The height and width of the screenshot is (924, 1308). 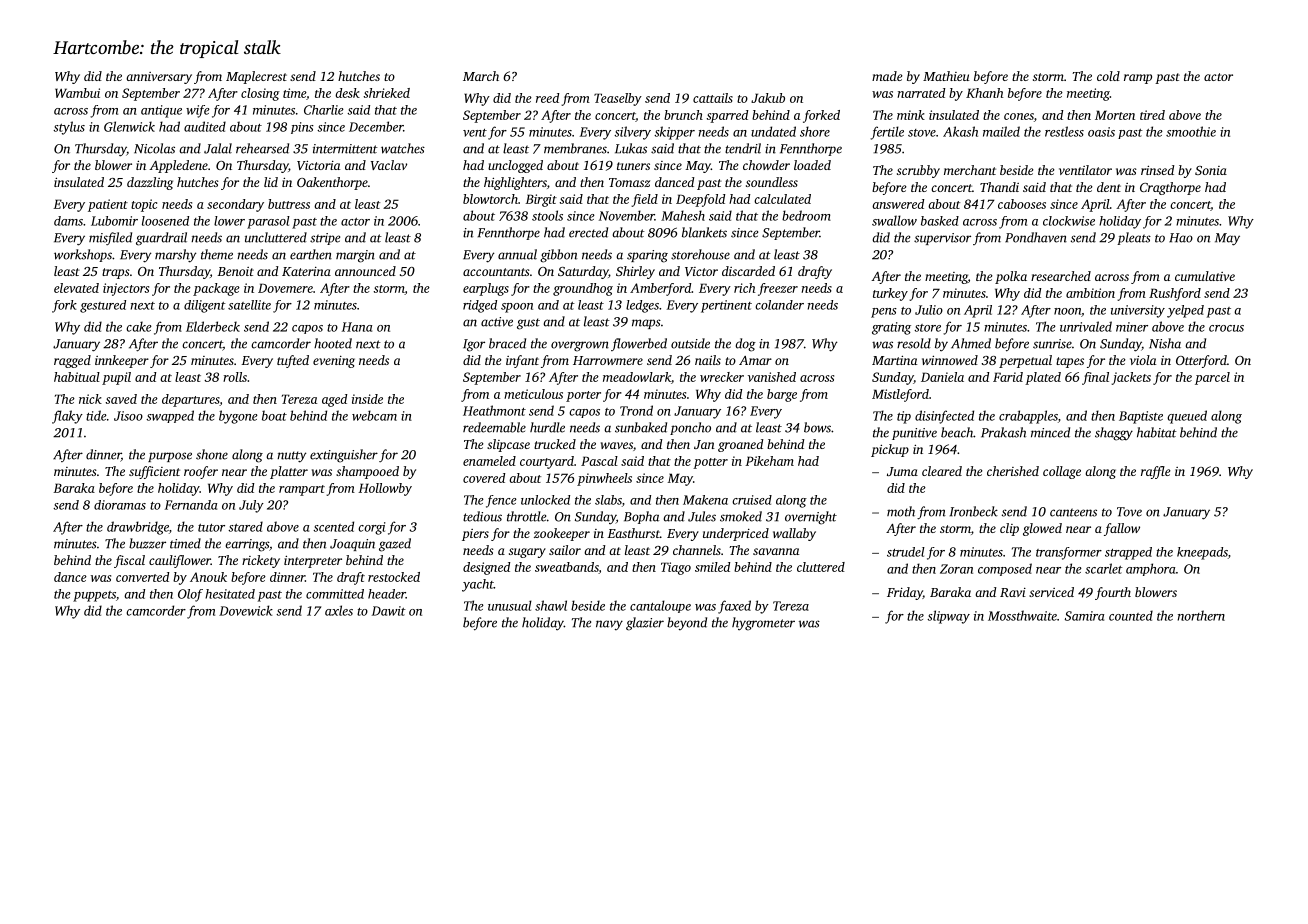 I want to click on Benoit, so click(x=235, y=271).
